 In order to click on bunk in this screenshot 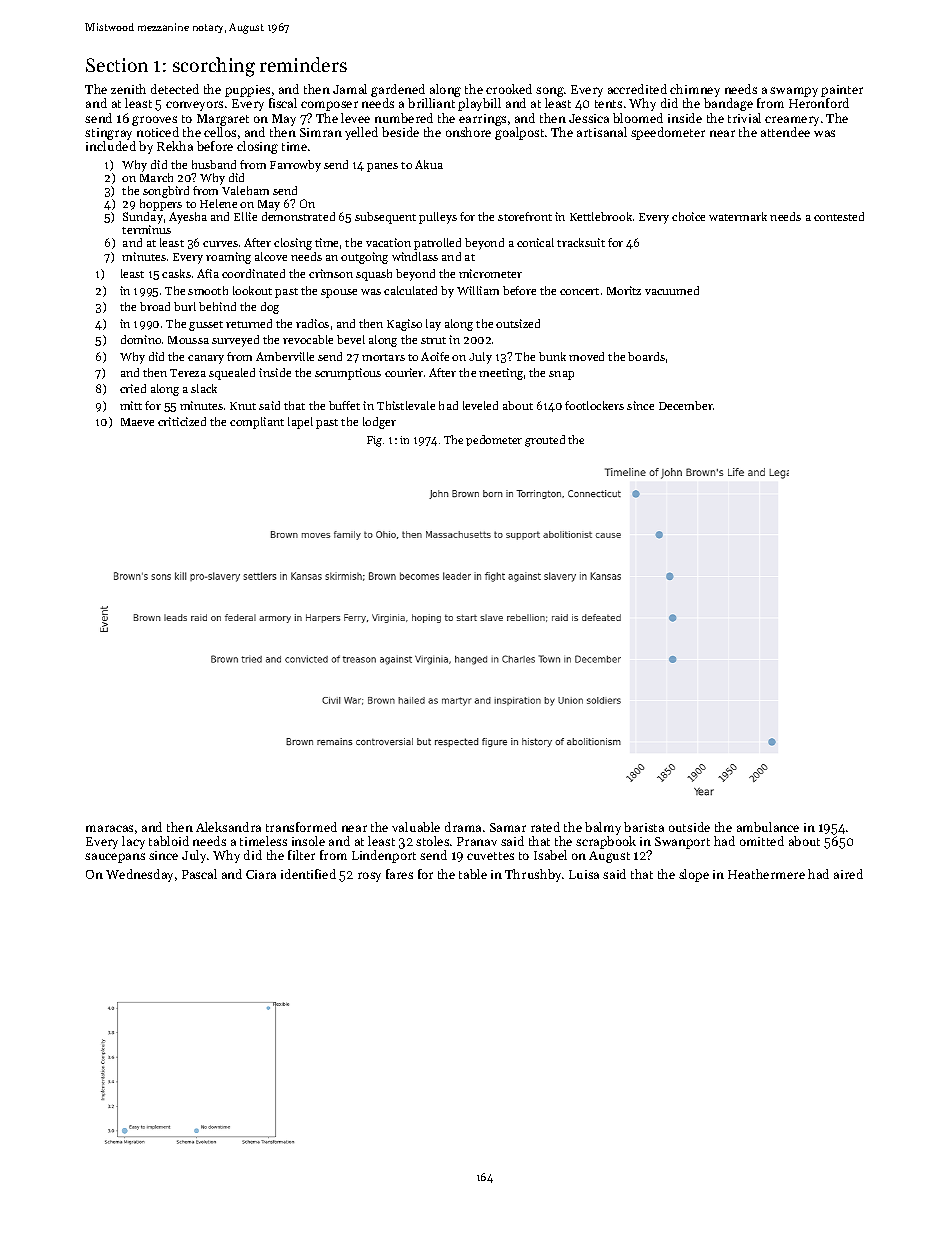, I will do `click(552, 356)`.
